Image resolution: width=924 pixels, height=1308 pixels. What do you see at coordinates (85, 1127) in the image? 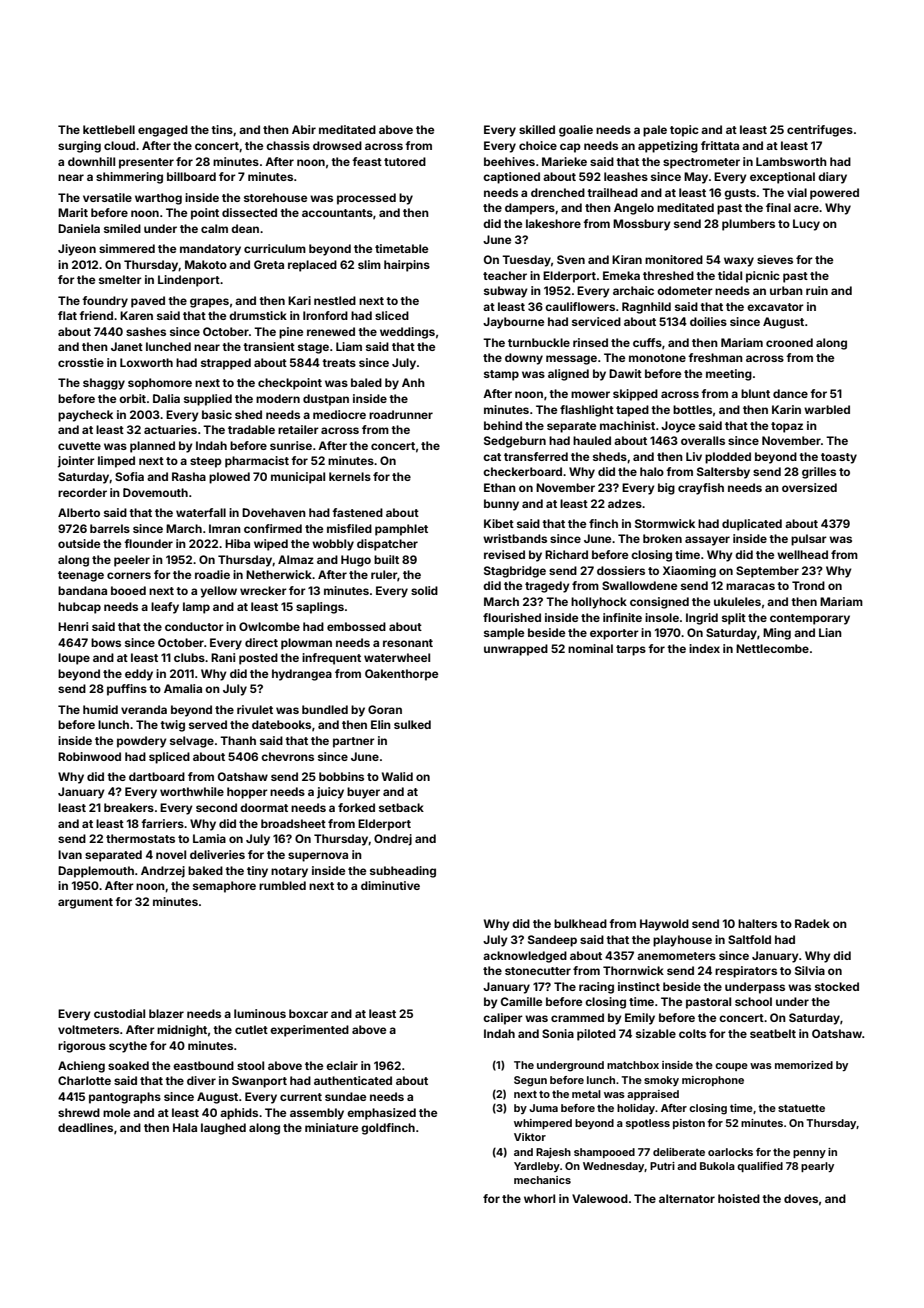
I see `deadlines` at bounding box center [85, 1127].
